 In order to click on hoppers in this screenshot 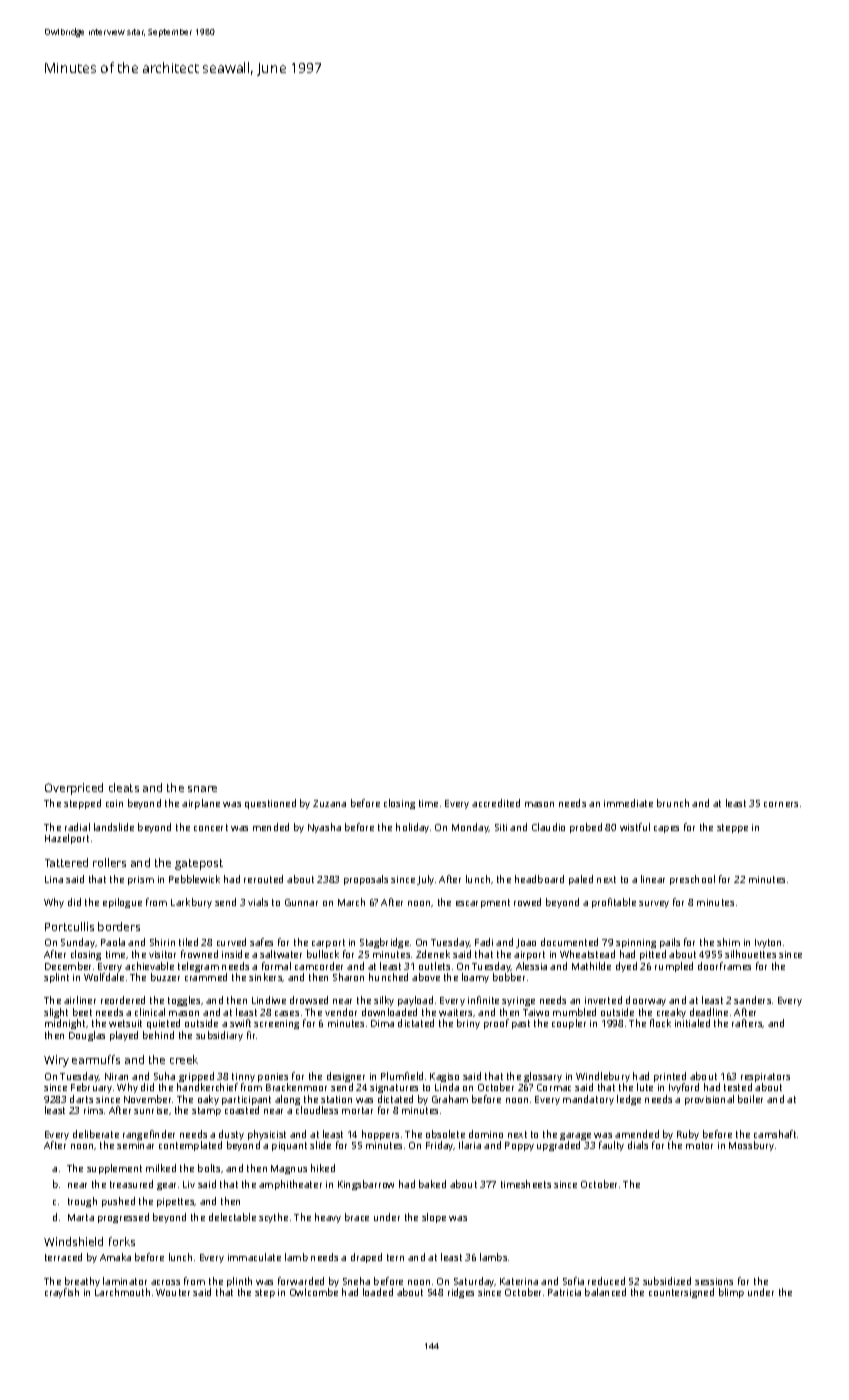, I will do `click(380, 1135)`.
